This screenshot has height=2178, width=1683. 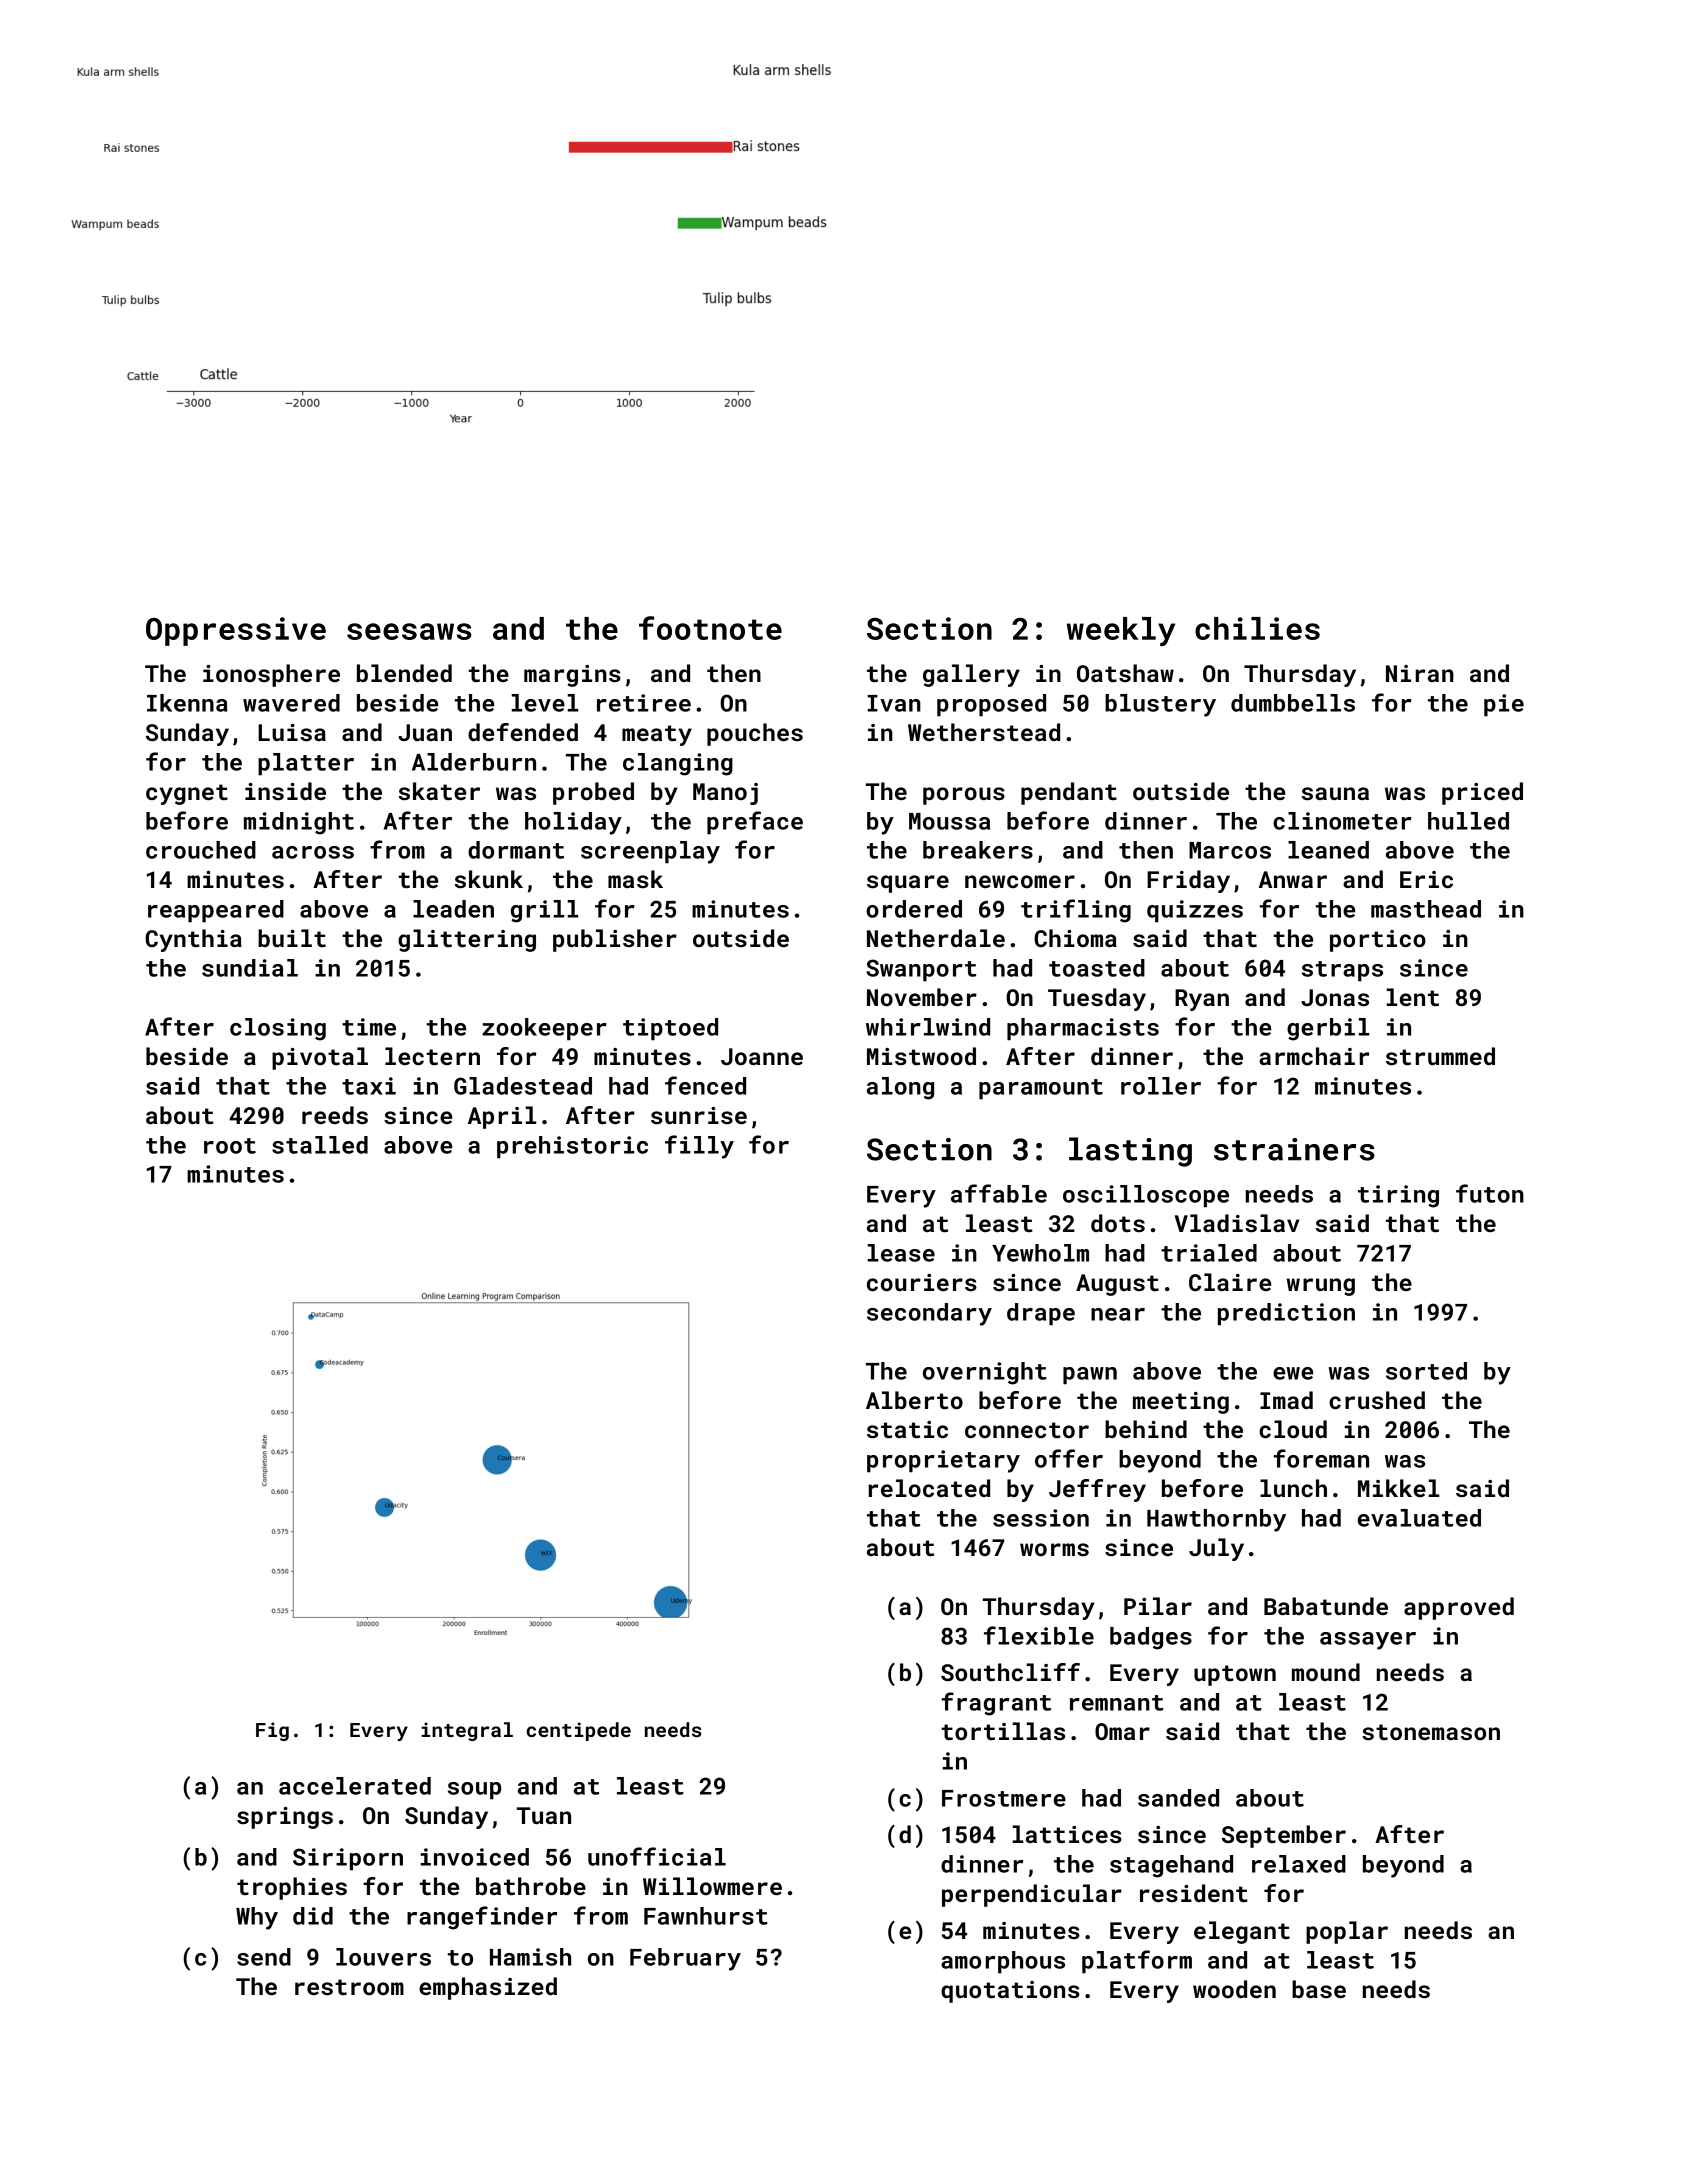 What do you see at coordinates (1003, 1731) in the screenshot?
I see `tortillas` at bounding box center [1003, 1731].
